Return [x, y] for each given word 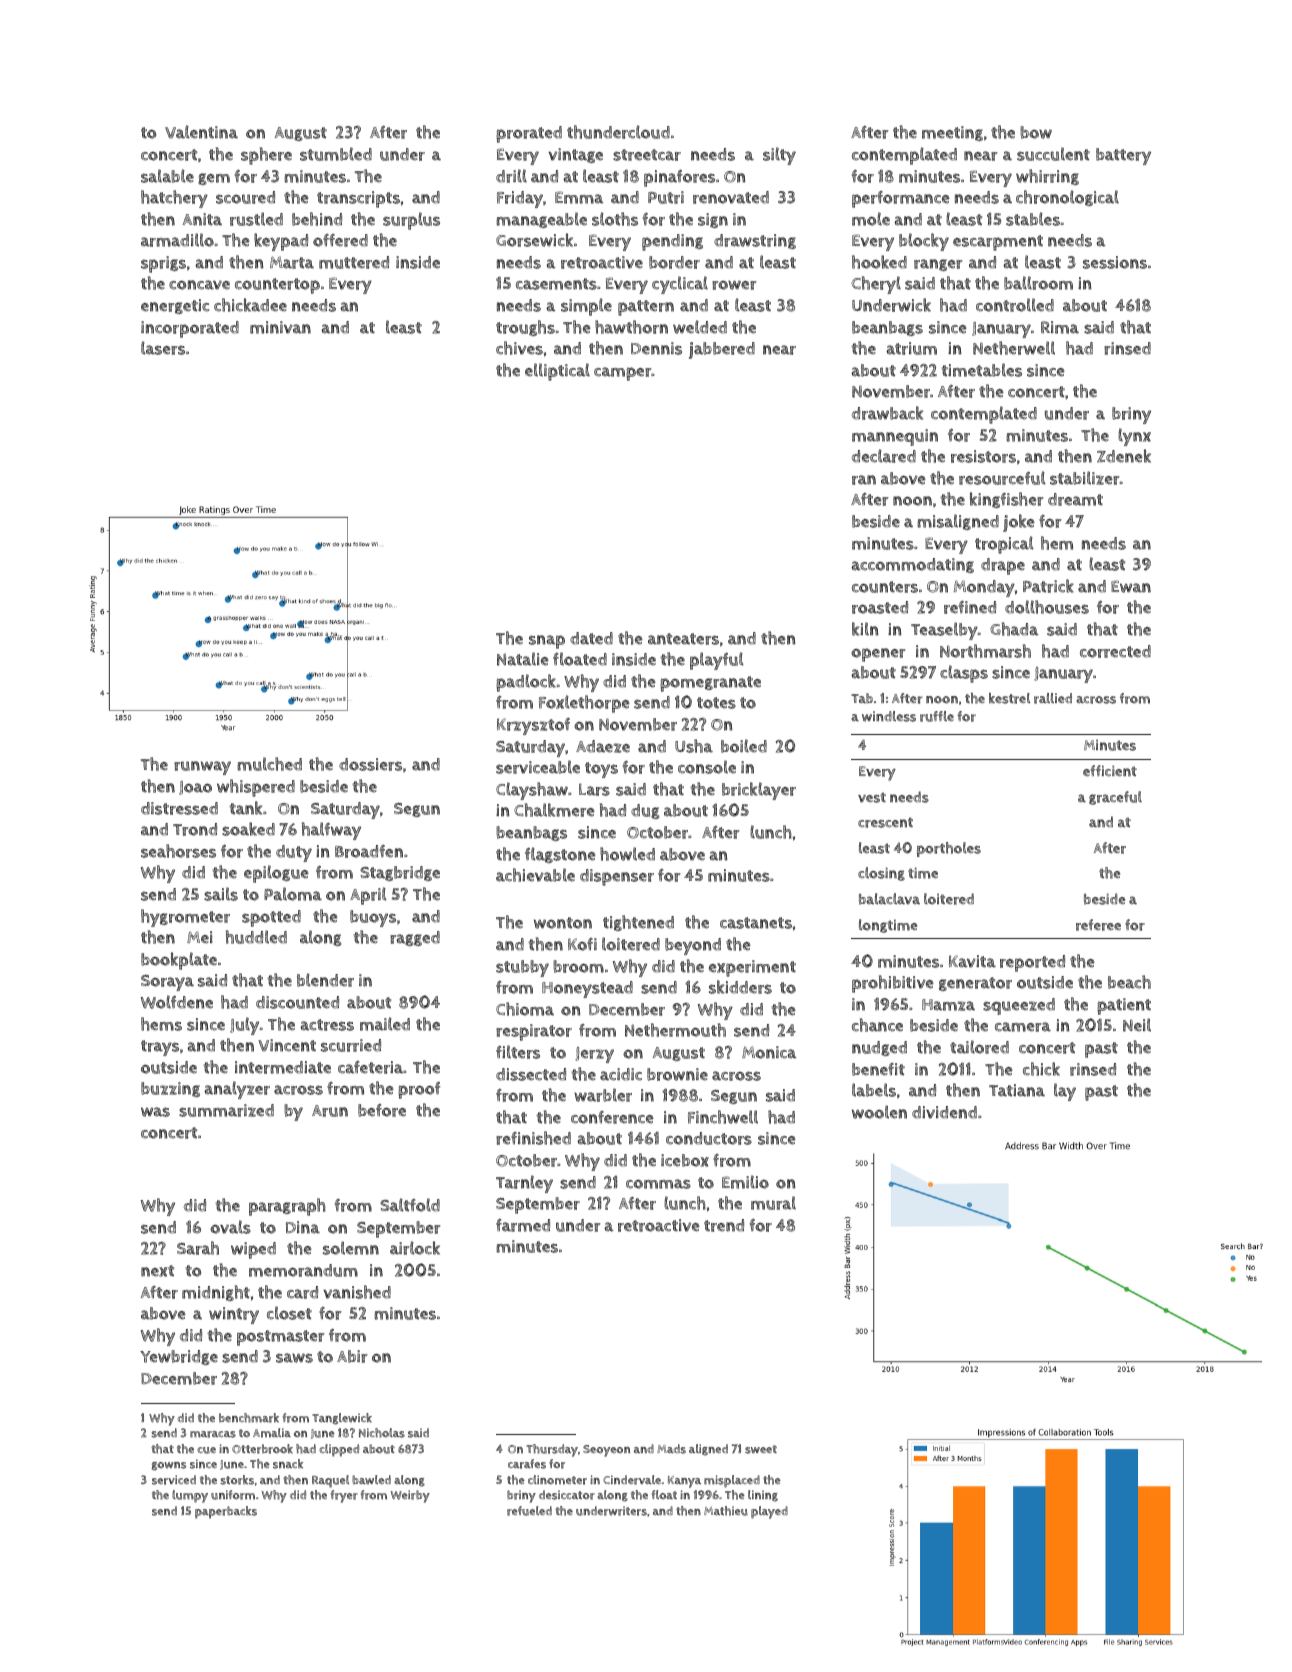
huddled [256, 937]
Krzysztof [533, 726]
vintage [575, 155]
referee [1098, 925]
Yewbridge [179, 1357]
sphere [266, 156]
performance [901, 199]
